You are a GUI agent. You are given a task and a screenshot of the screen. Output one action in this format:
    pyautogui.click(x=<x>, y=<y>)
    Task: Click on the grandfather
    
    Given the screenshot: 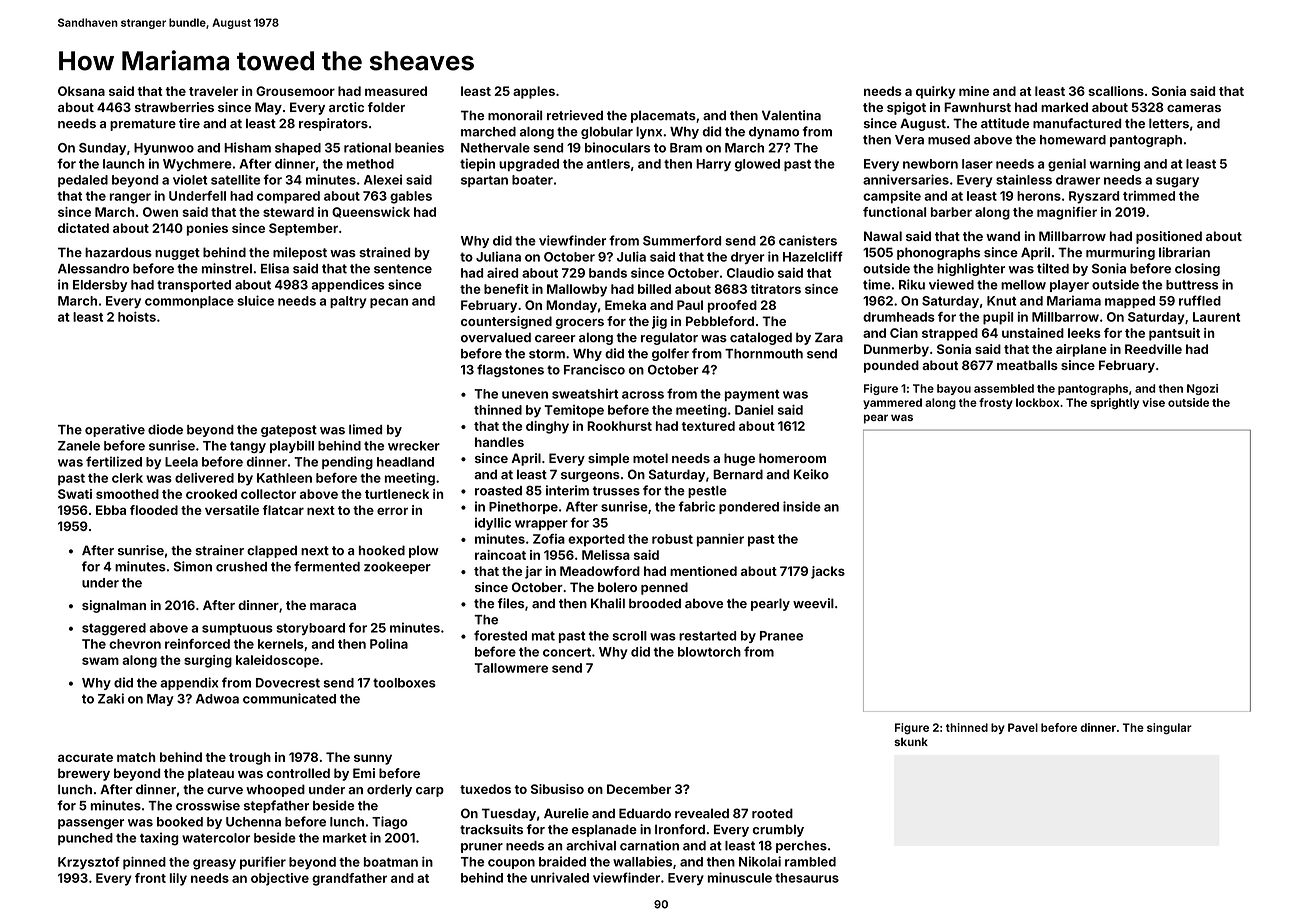 What is the action you would take?
    pyautogui.click(x=349, y=879)
